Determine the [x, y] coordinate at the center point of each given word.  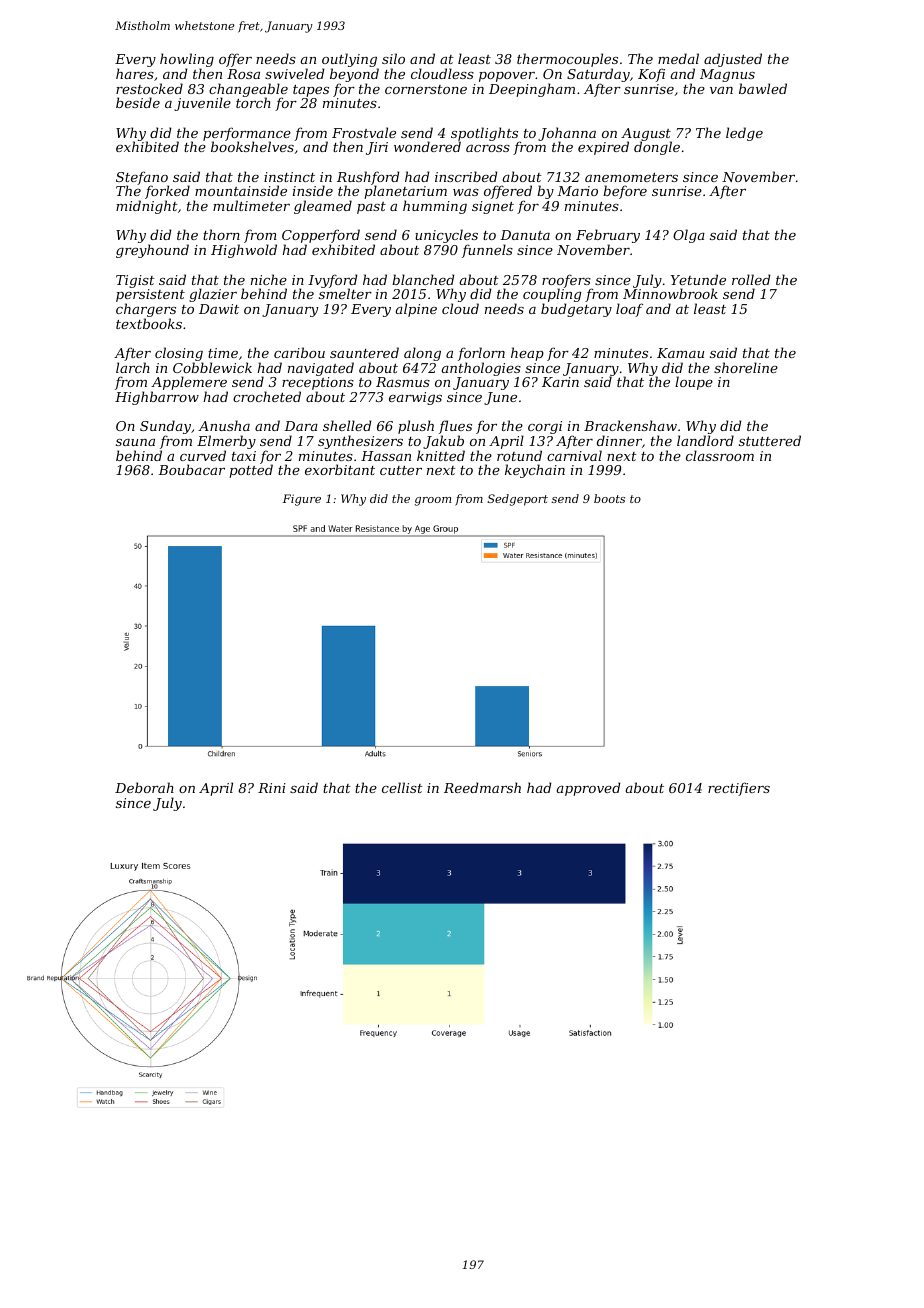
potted [251, 471]
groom [433, 501]
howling [187, 60]
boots [609, 498]
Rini [272, 788]
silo [393, 58]
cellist [402, 787]
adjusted [733, 60]
